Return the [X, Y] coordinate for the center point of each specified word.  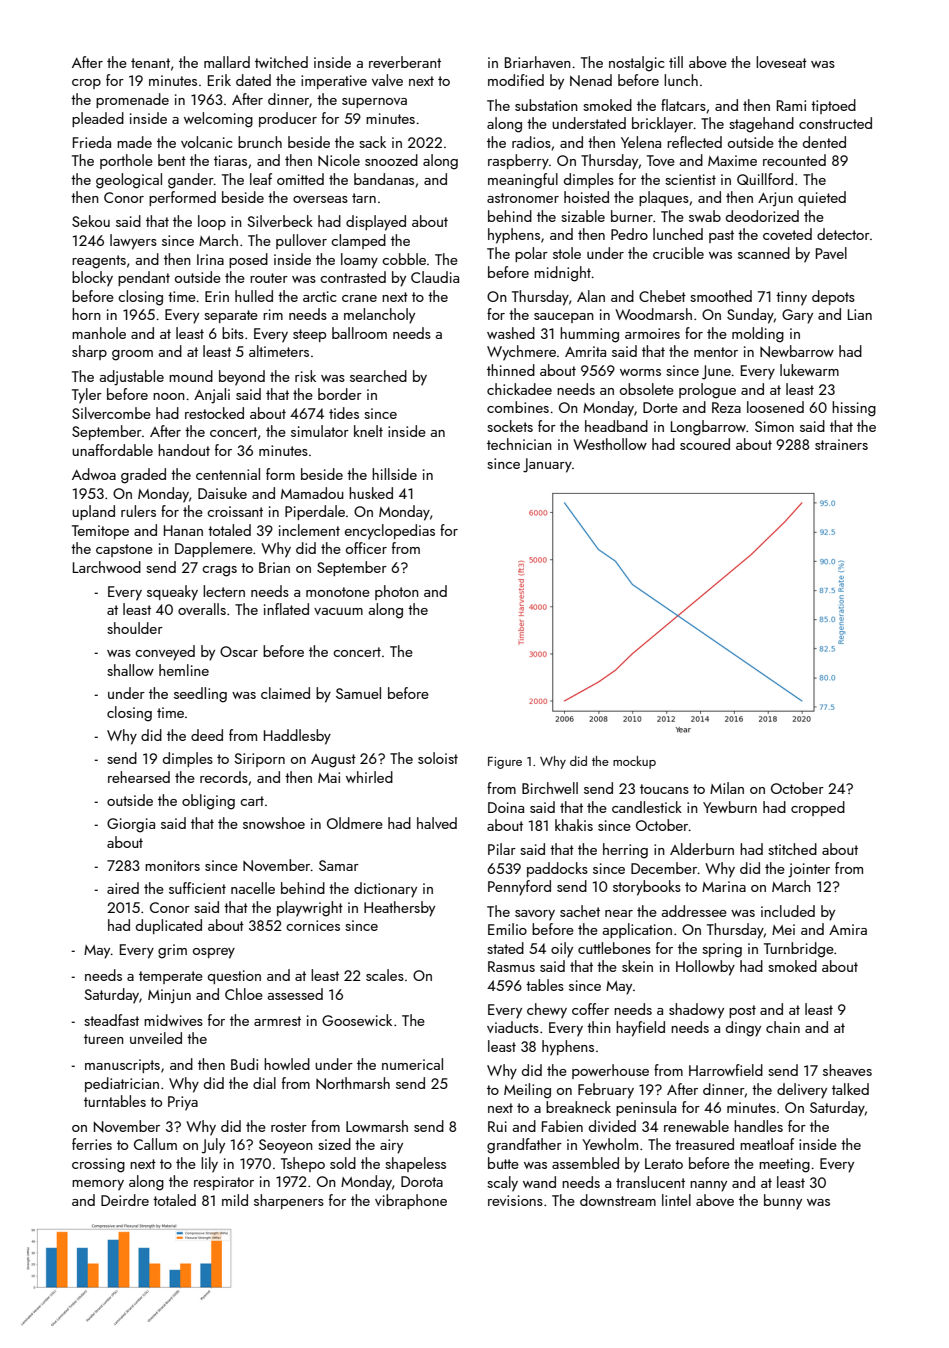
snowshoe [274, 823]
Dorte [660, 407]
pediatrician [122, 1084]
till [676, 62]
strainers [841, 444]
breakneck [578, 1107]
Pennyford [519, 888]
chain [783, 1027]
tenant [150, 63]
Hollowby [705, 968]
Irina [210, 259]
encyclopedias [390, 532]
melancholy [379, 316]
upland [93, 512]
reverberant [405, 62]
